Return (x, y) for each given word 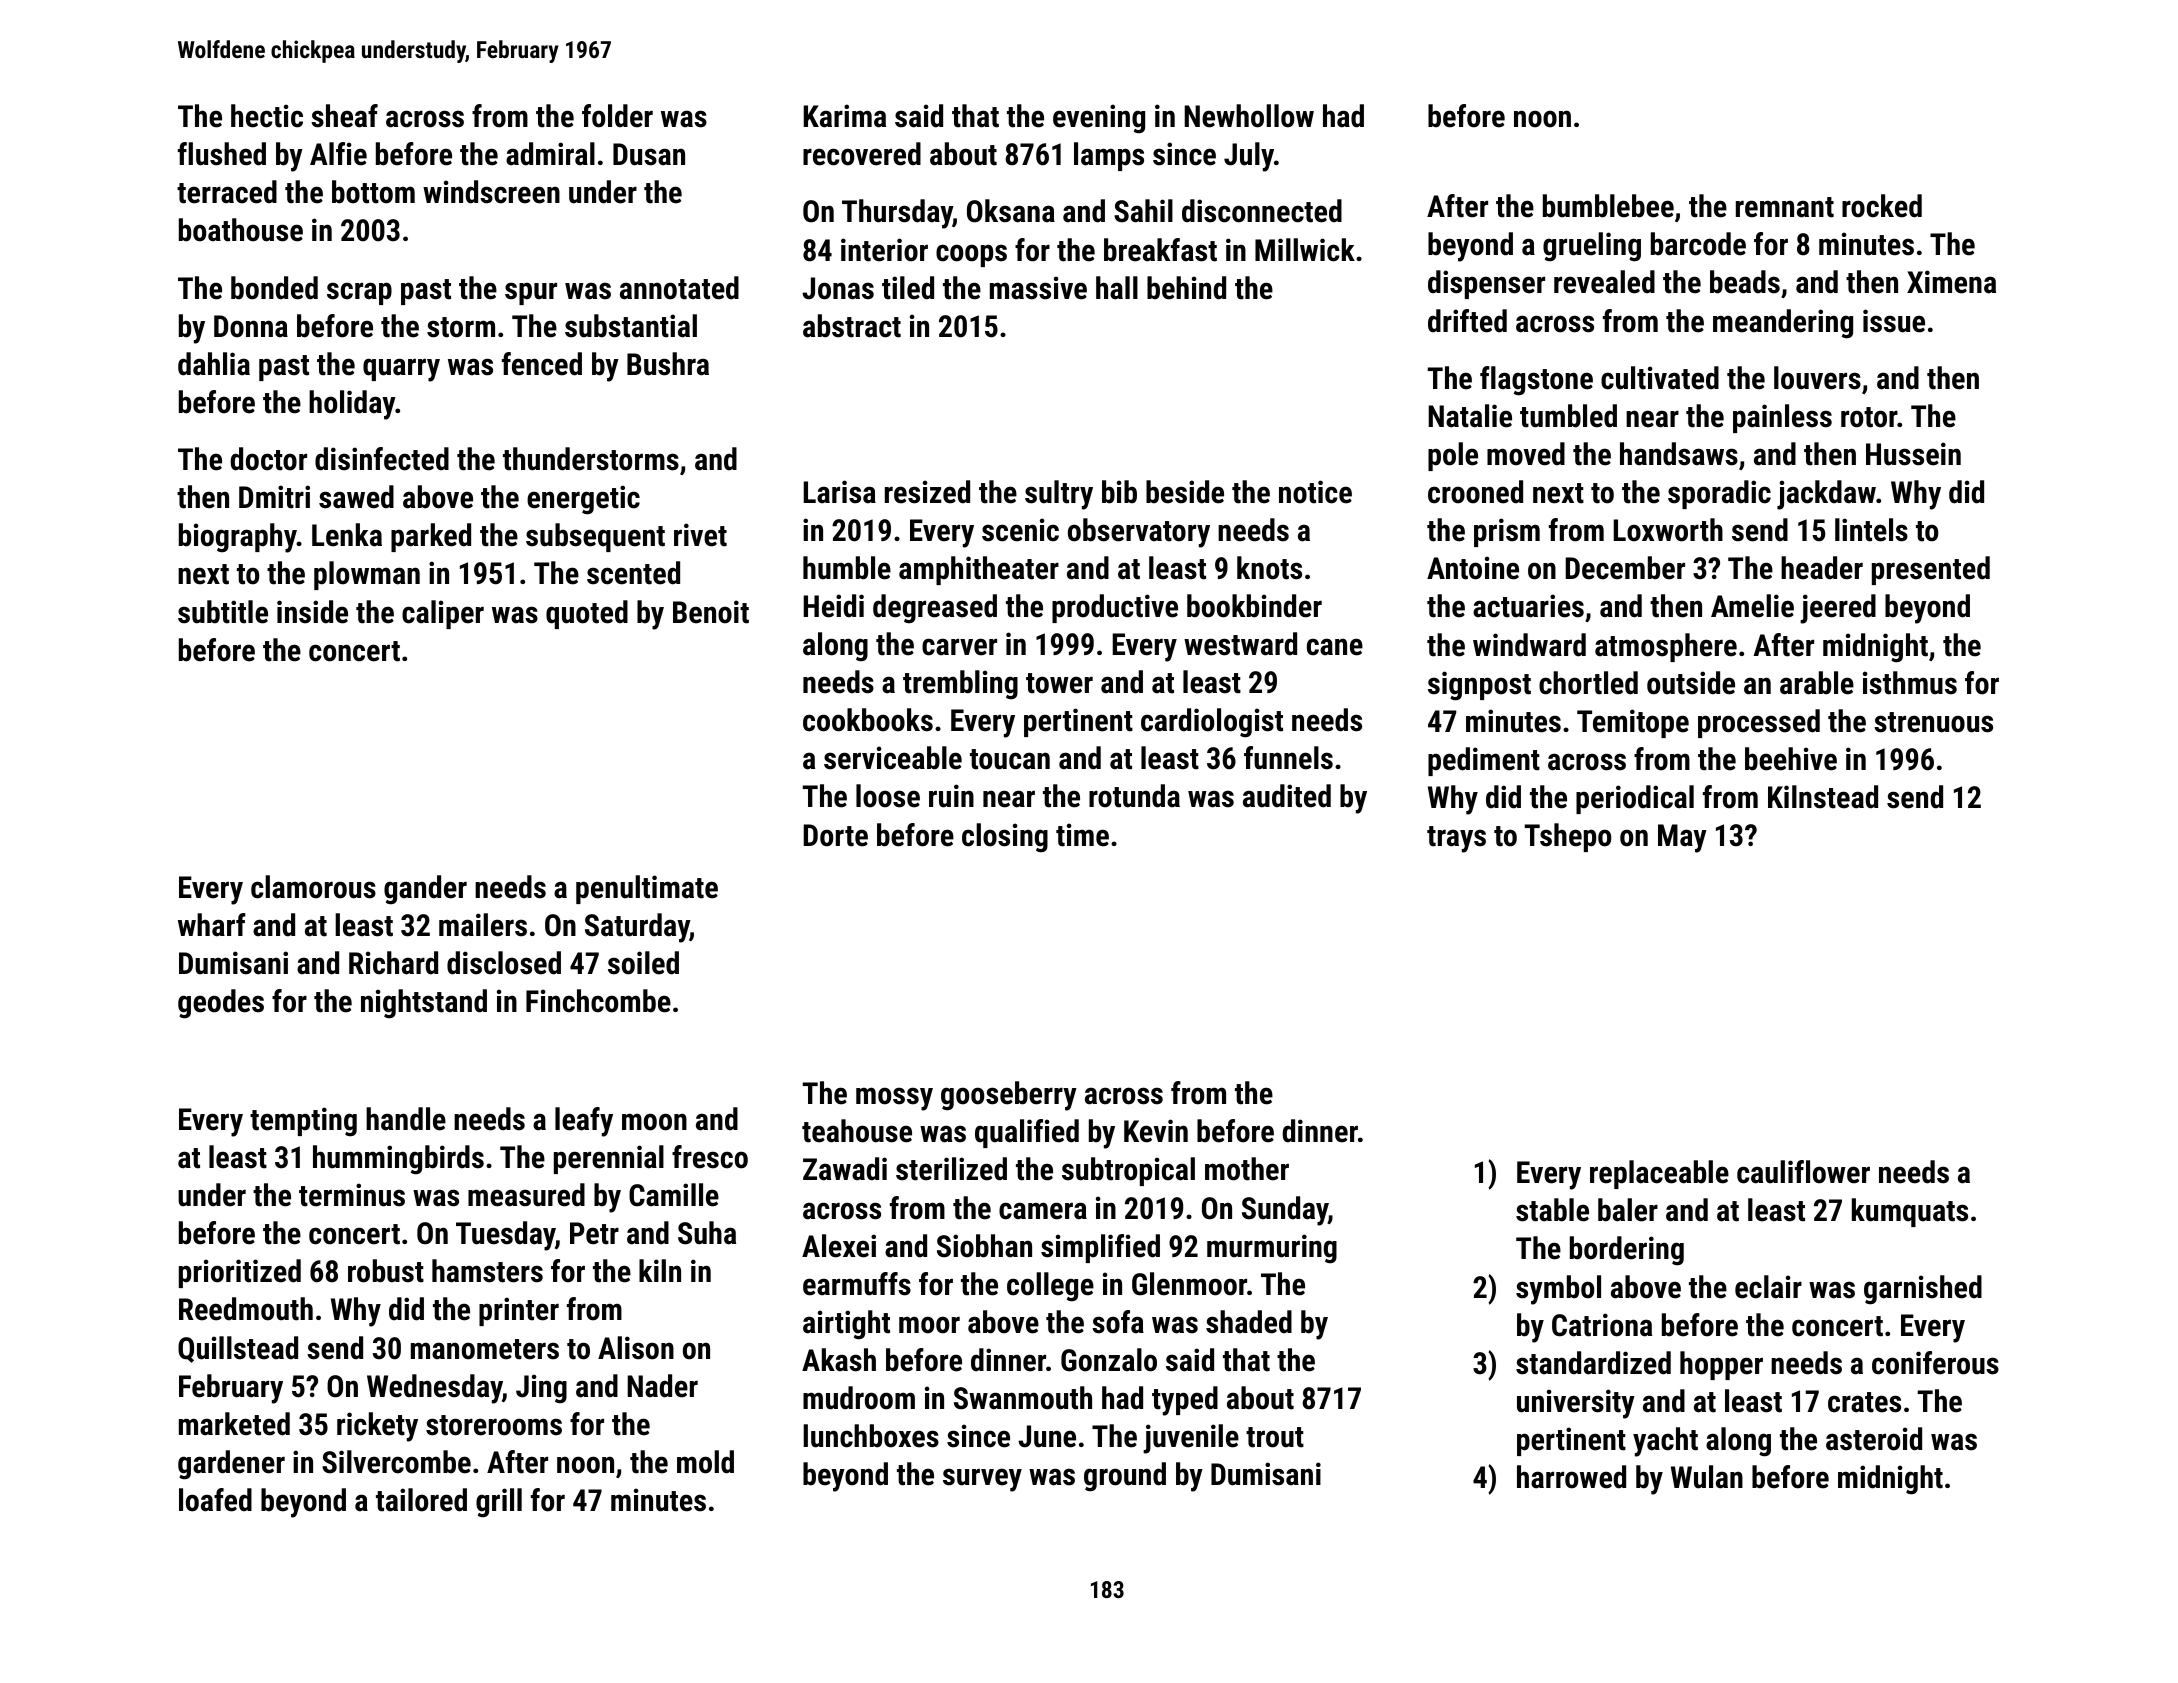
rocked (1882, 206)
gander (425, 890)
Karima (844, 116)
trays (1456, 839)
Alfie (338, 154)
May (1682, 838)
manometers (485, 1349)
